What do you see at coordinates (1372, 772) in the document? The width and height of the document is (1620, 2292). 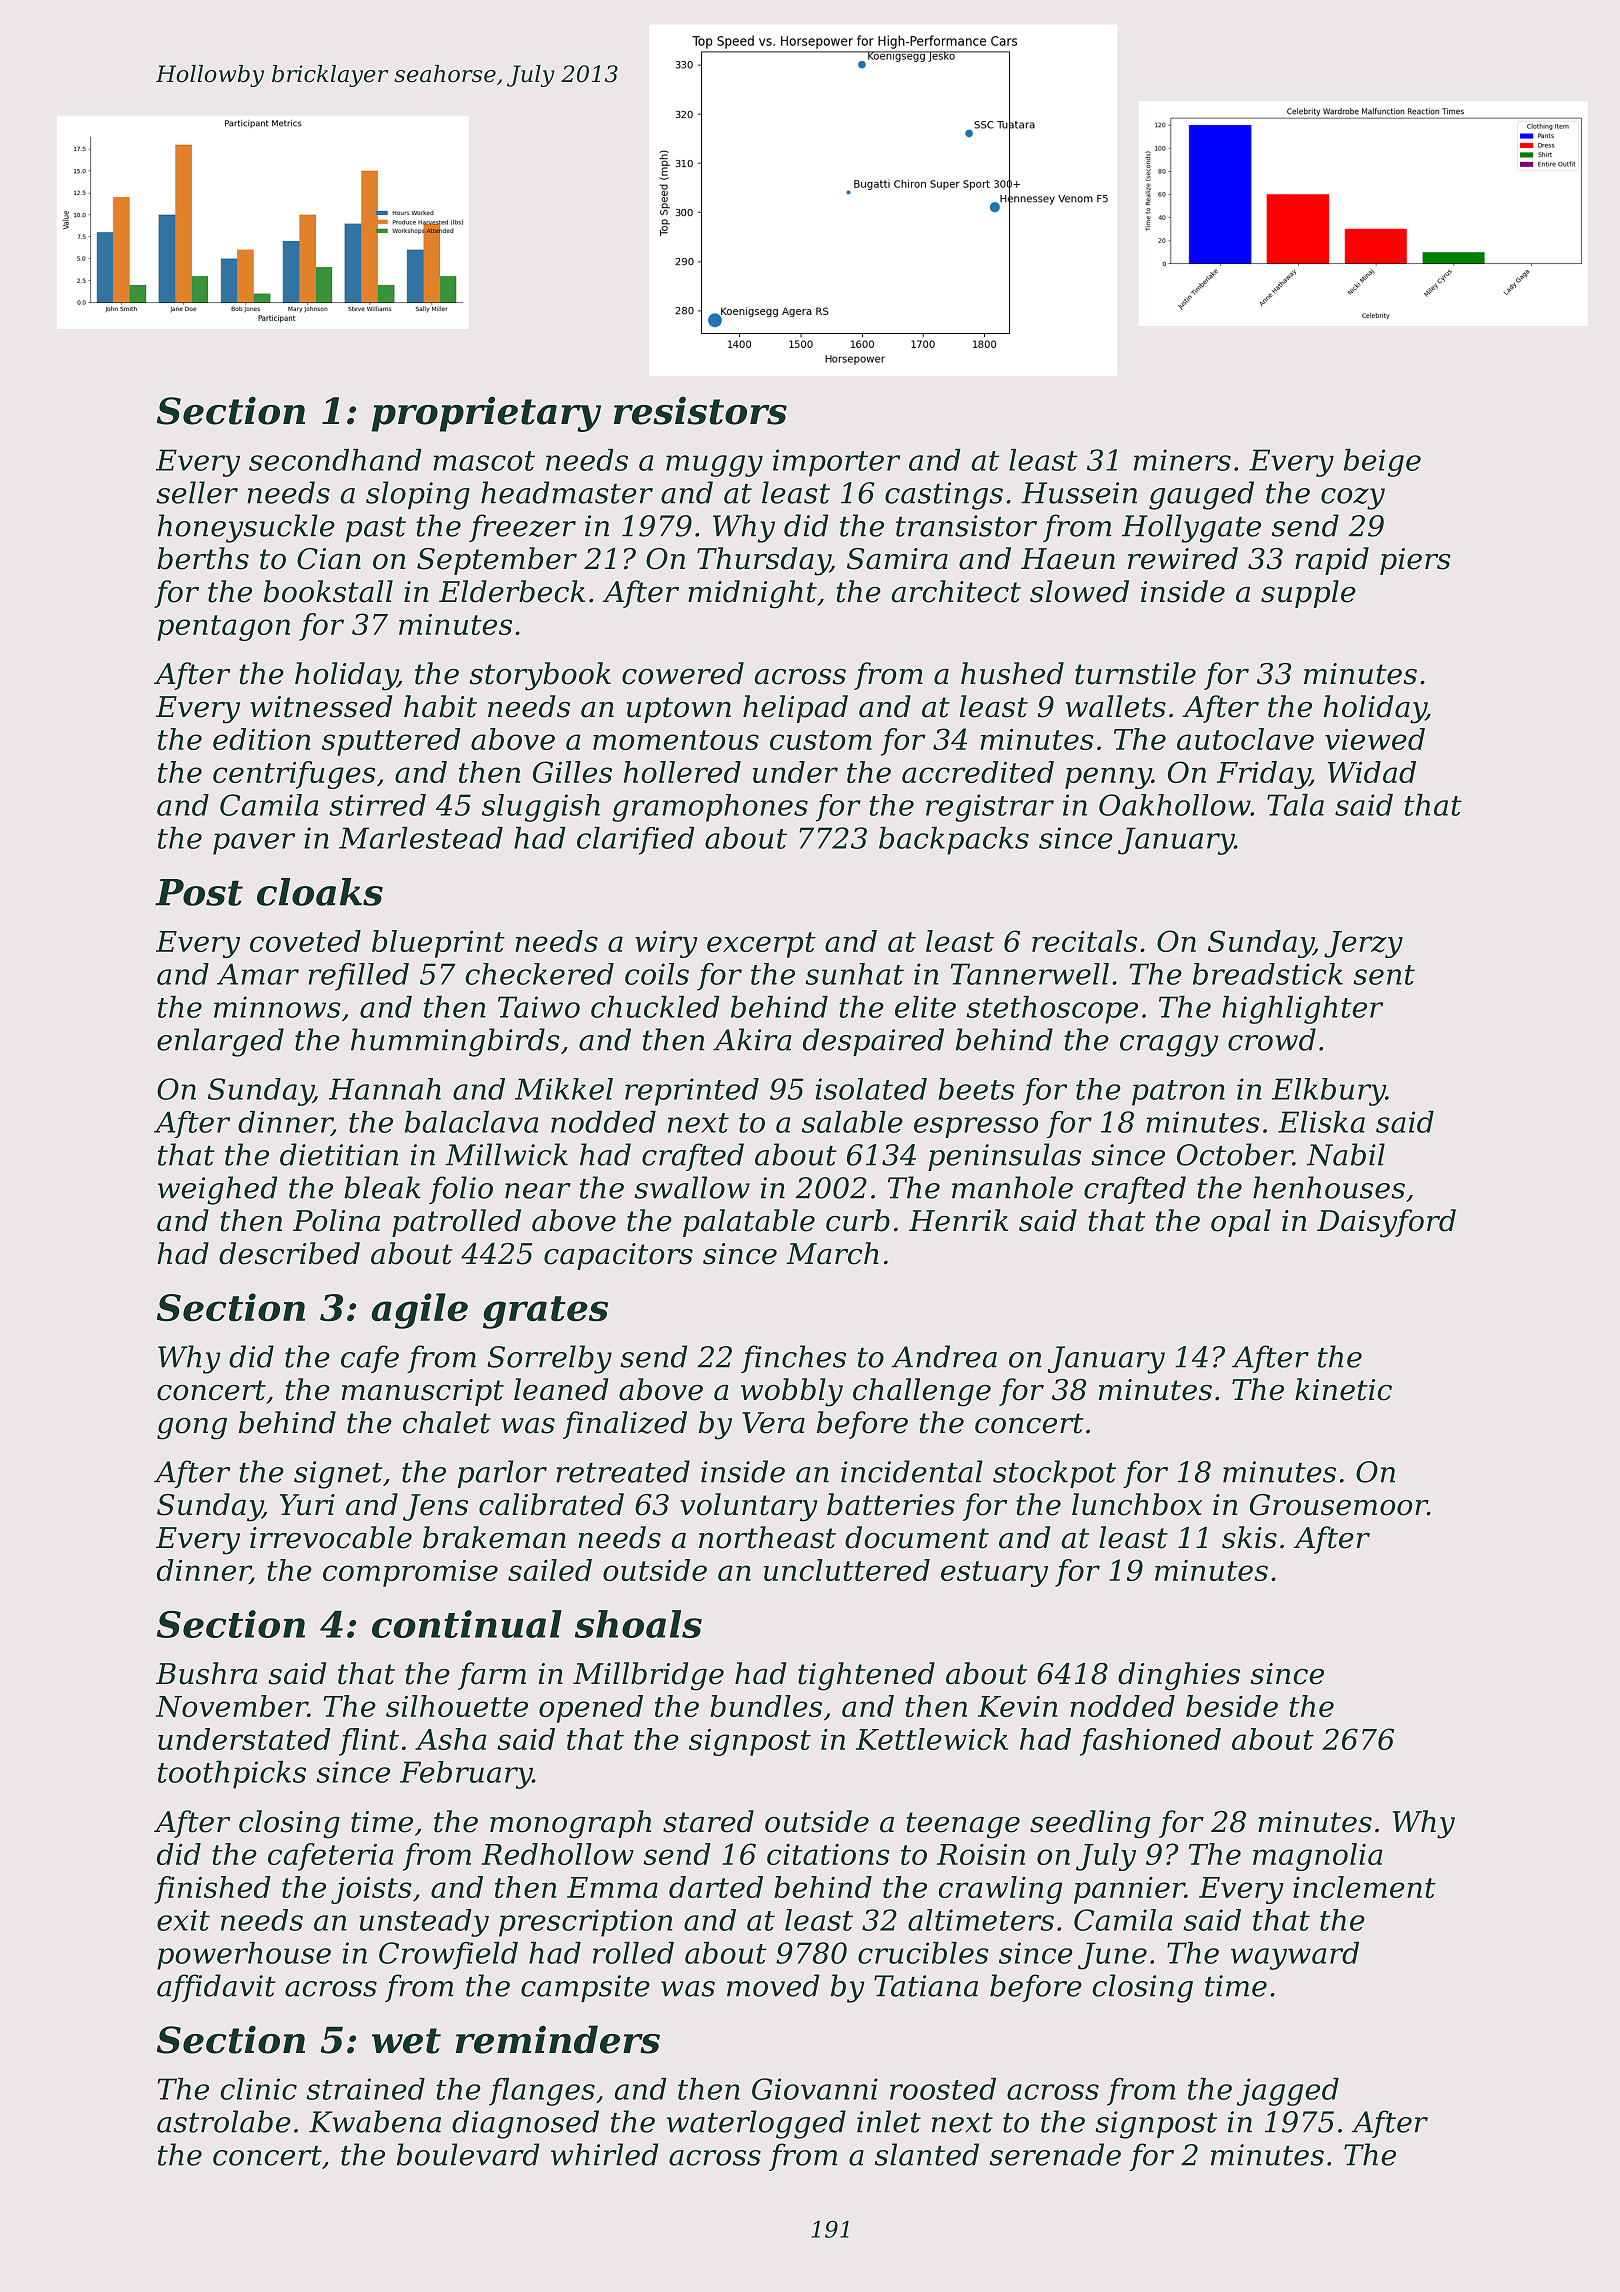 I see `Widad` at bounding box center [1372, 772].
